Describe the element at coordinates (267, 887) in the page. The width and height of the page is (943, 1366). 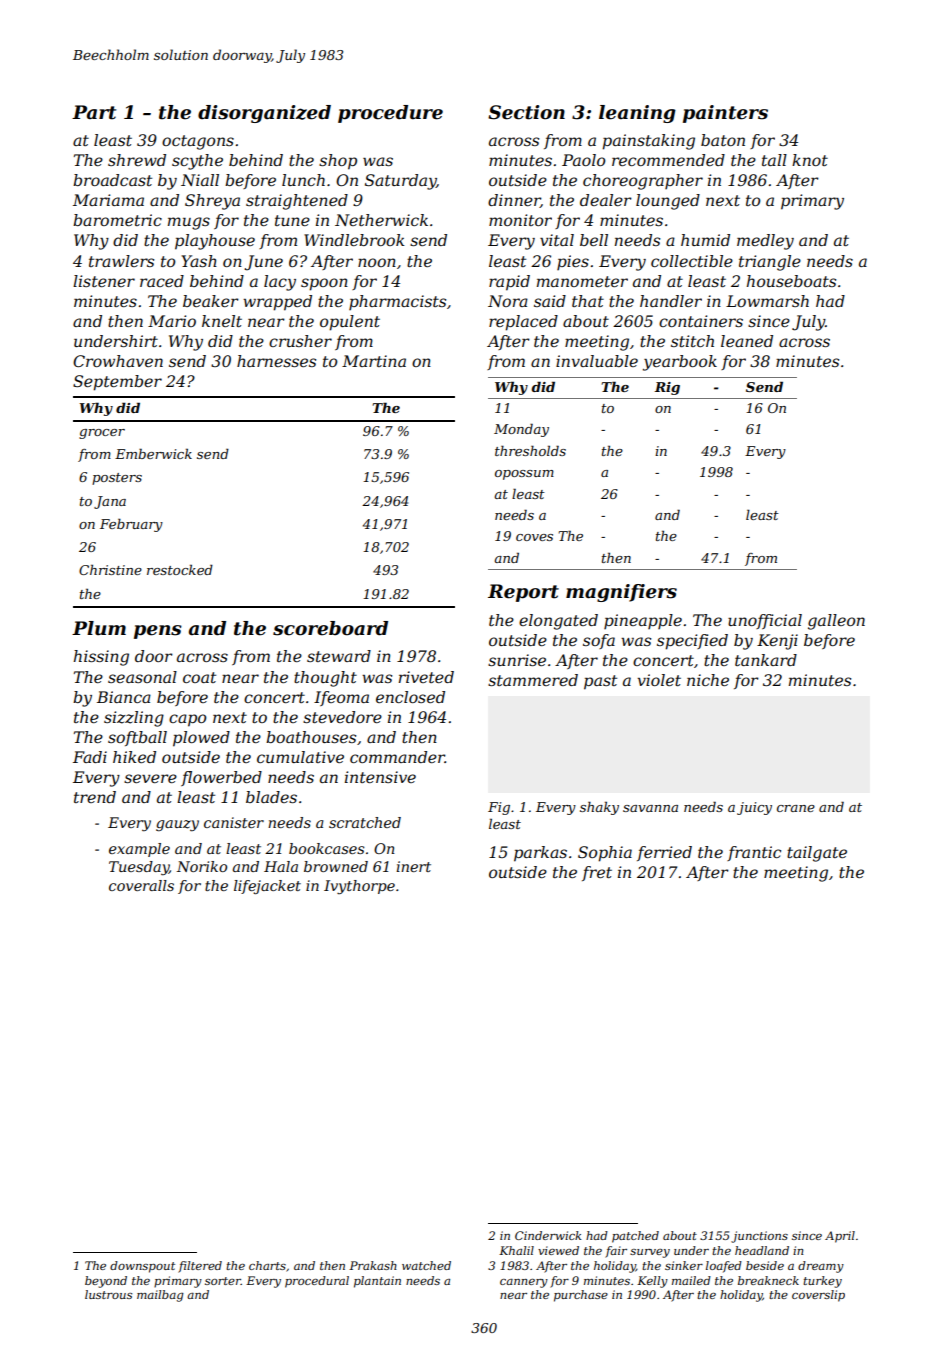
I see `lifejacket` at that location.
